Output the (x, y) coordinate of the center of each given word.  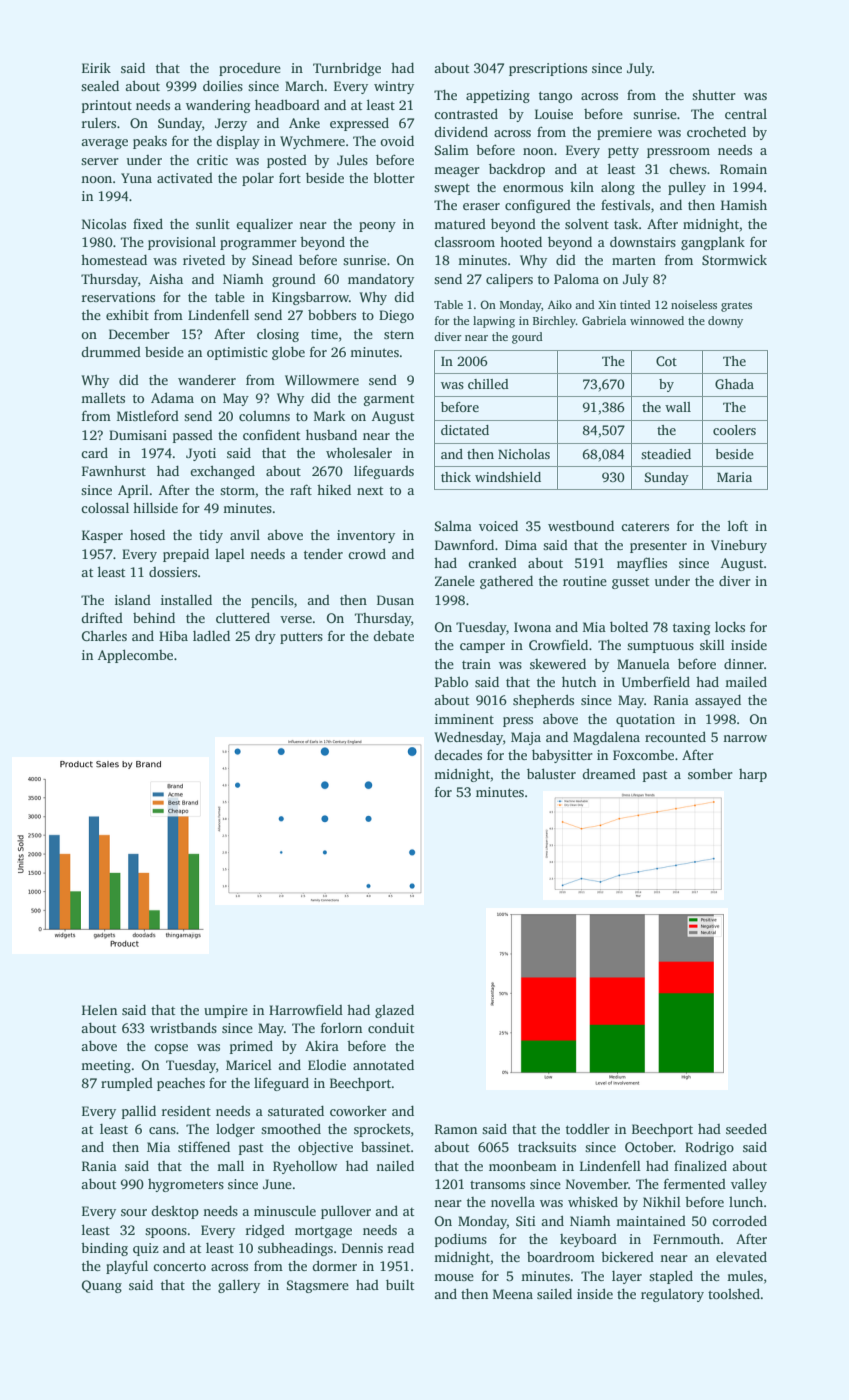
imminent (464, 719)
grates (736, 307)
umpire (226, 1011)
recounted (675, 736)
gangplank (713, 243)
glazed (394, 1011)
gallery (239, 1286)
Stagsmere (318, 1286)
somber (710, 773)
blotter (394, 177)
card (94, 452)
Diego (396, 316)
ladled (211, 636)
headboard (287, 104)
